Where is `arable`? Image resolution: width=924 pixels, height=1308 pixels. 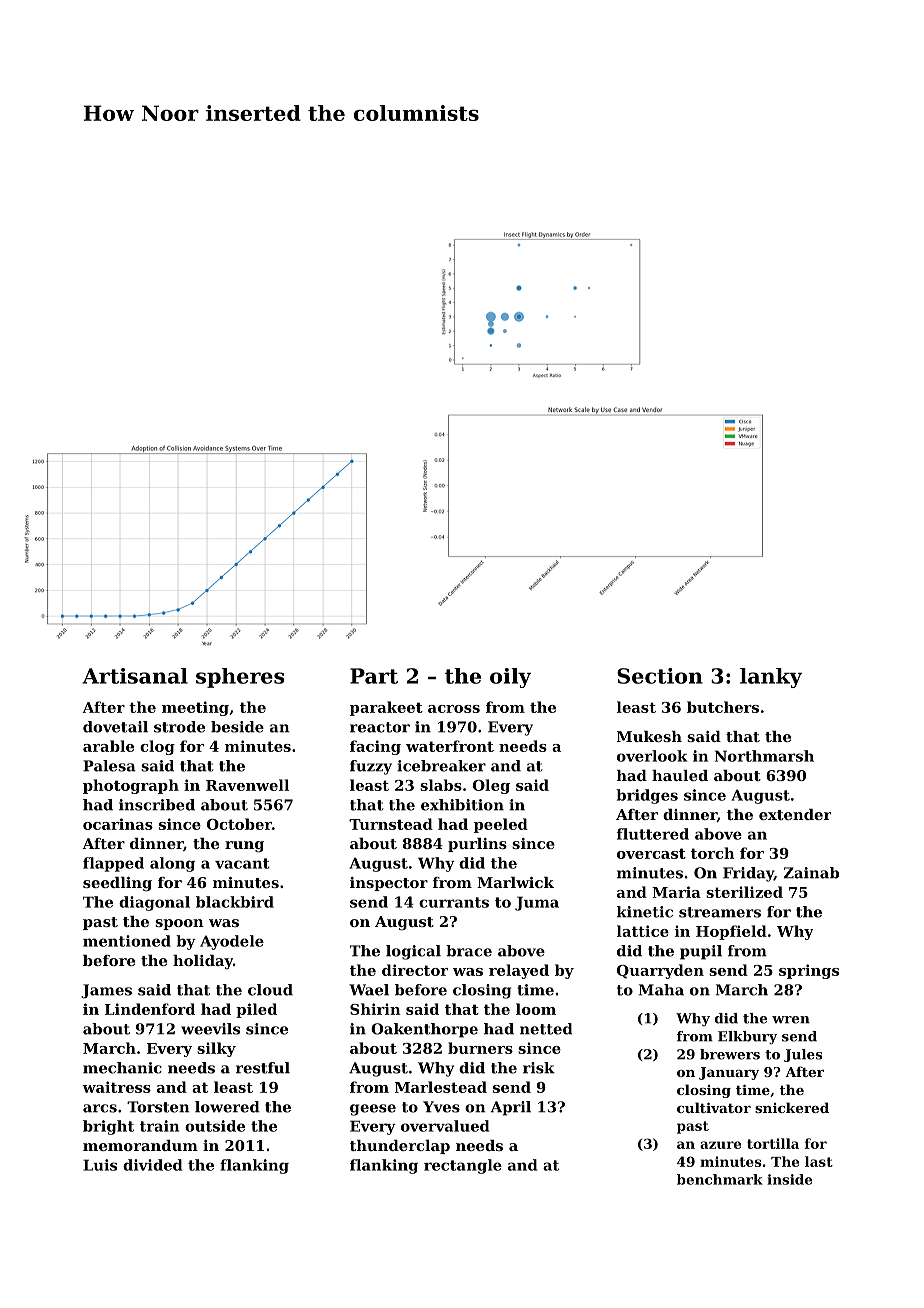
arable is located at coordinates (108, 746).
